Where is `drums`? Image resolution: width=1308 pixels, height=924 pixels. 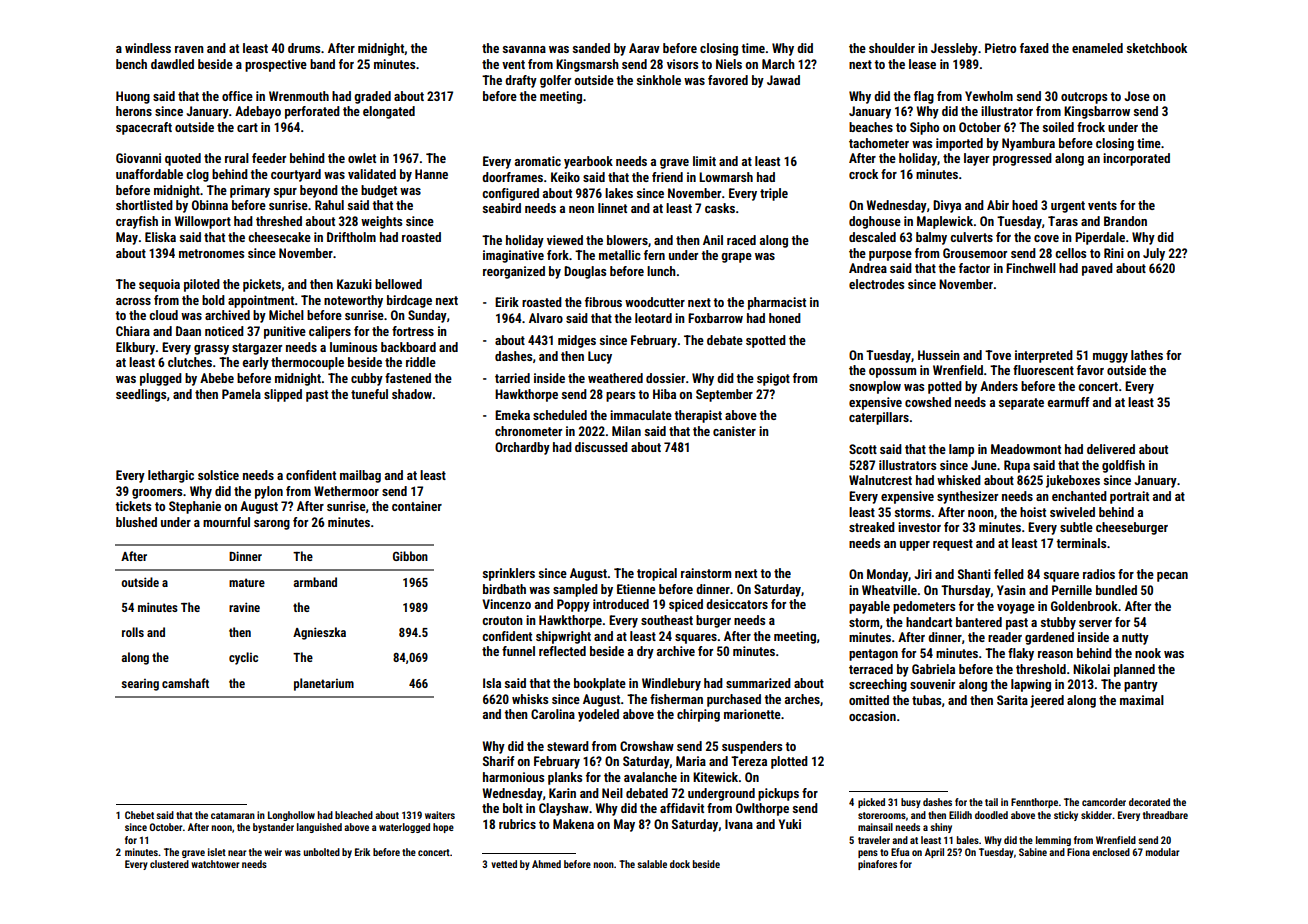 drums is located at coordinates (304, 48).
